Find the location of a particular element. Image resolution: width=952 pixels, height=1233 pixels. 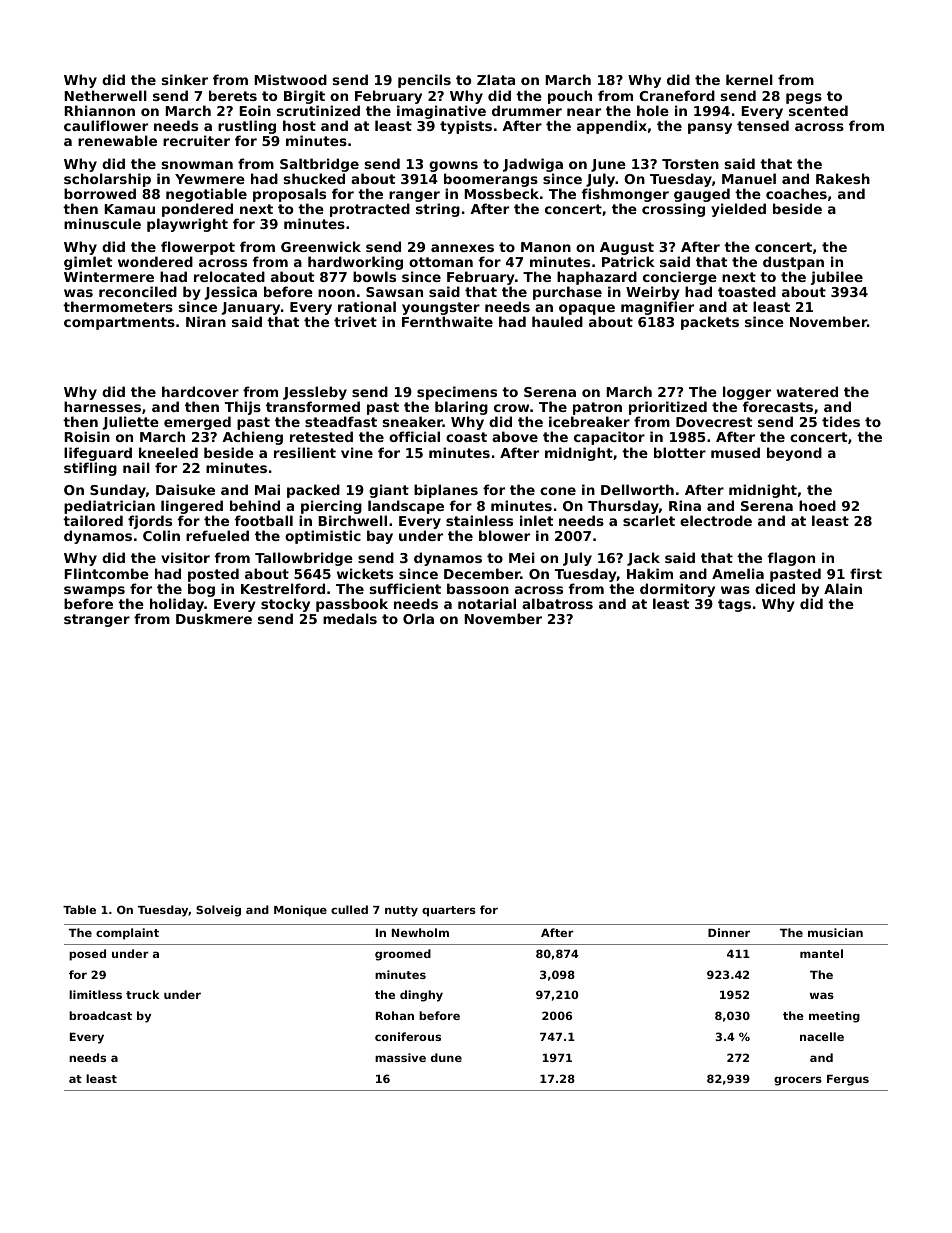

steadfast is located at coordinates (341, 422).
